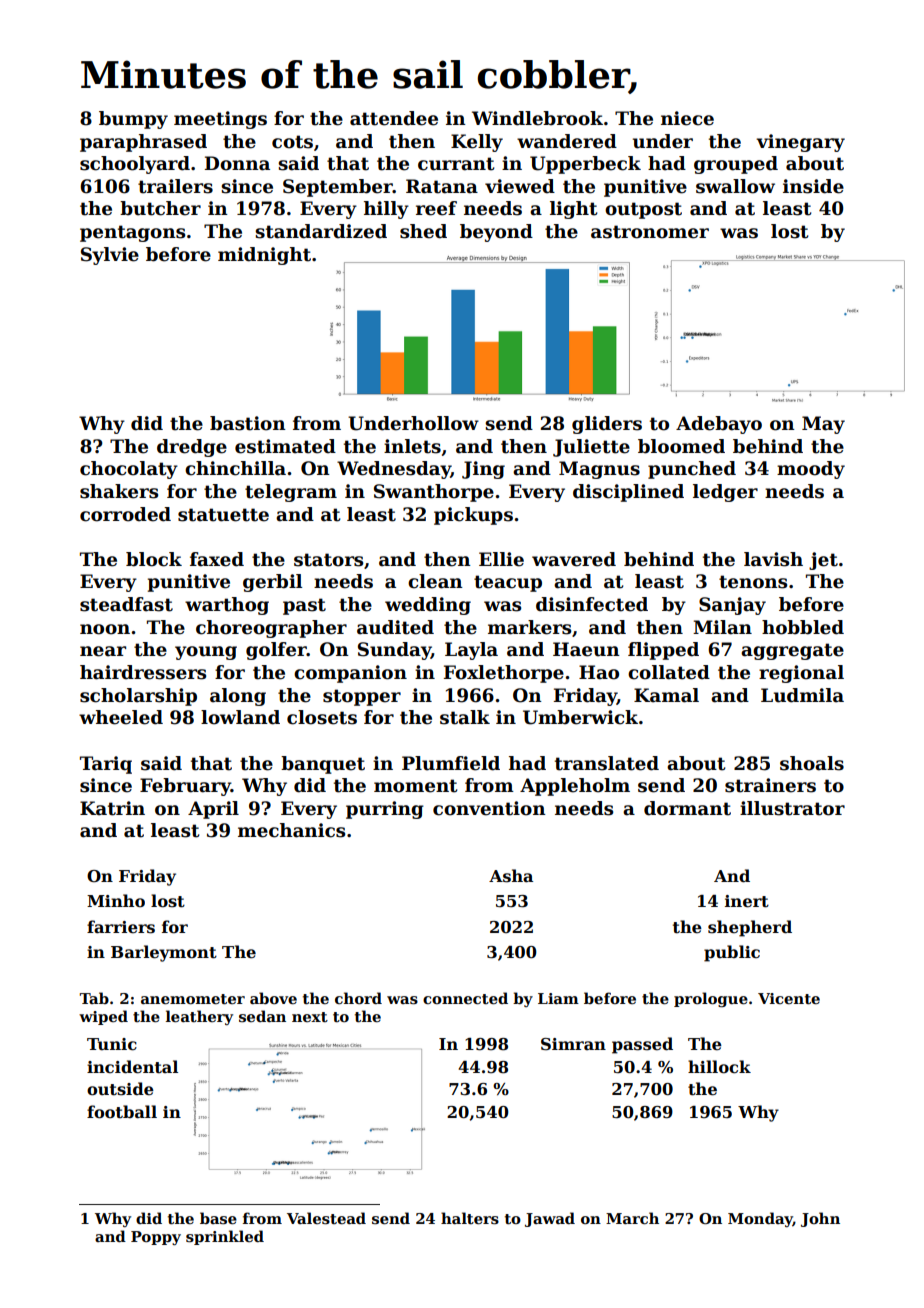  I want to click on Umberwick, so click(580, 717).
